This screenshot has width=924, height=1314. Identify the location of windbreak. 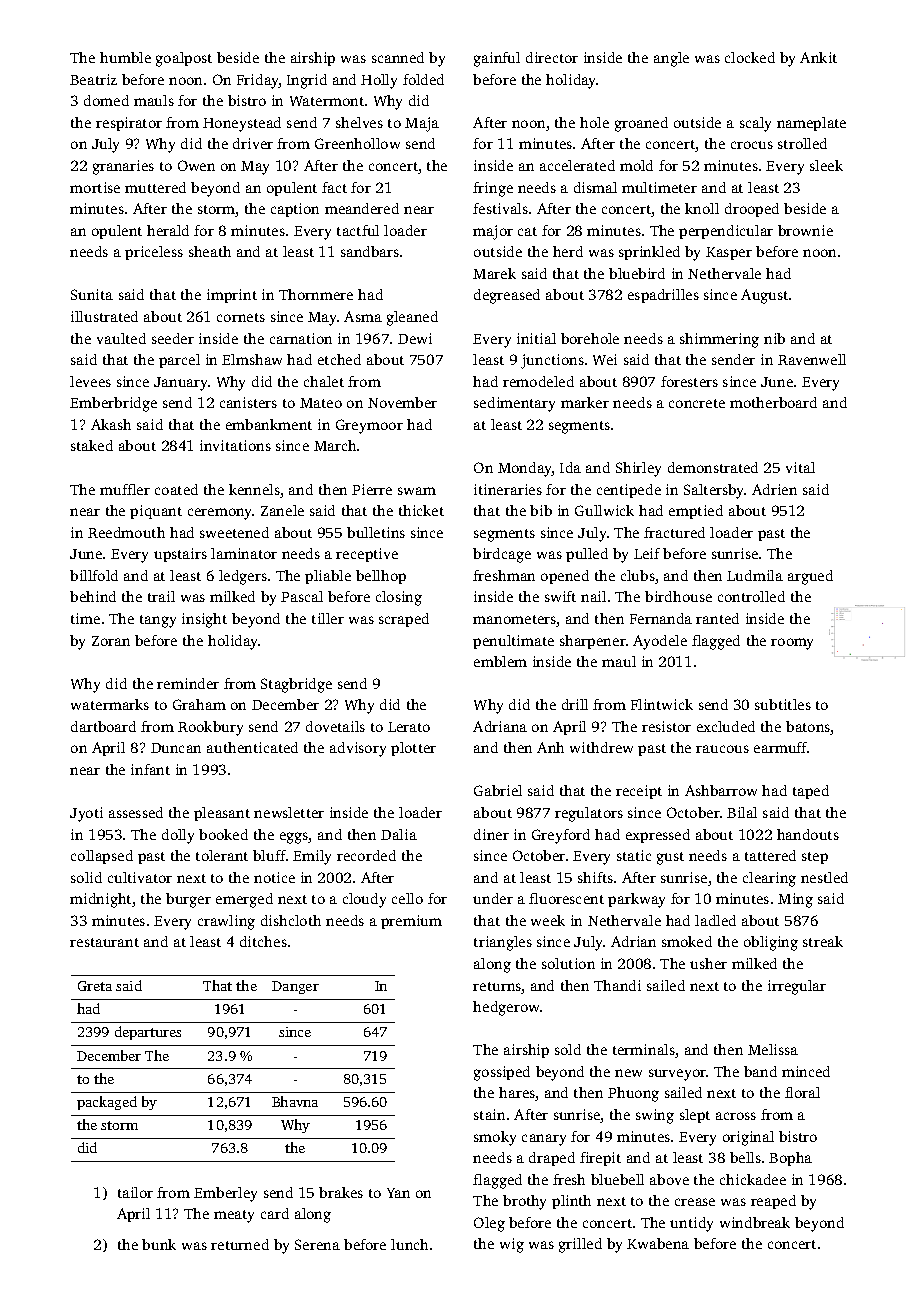
(755, 1222).
